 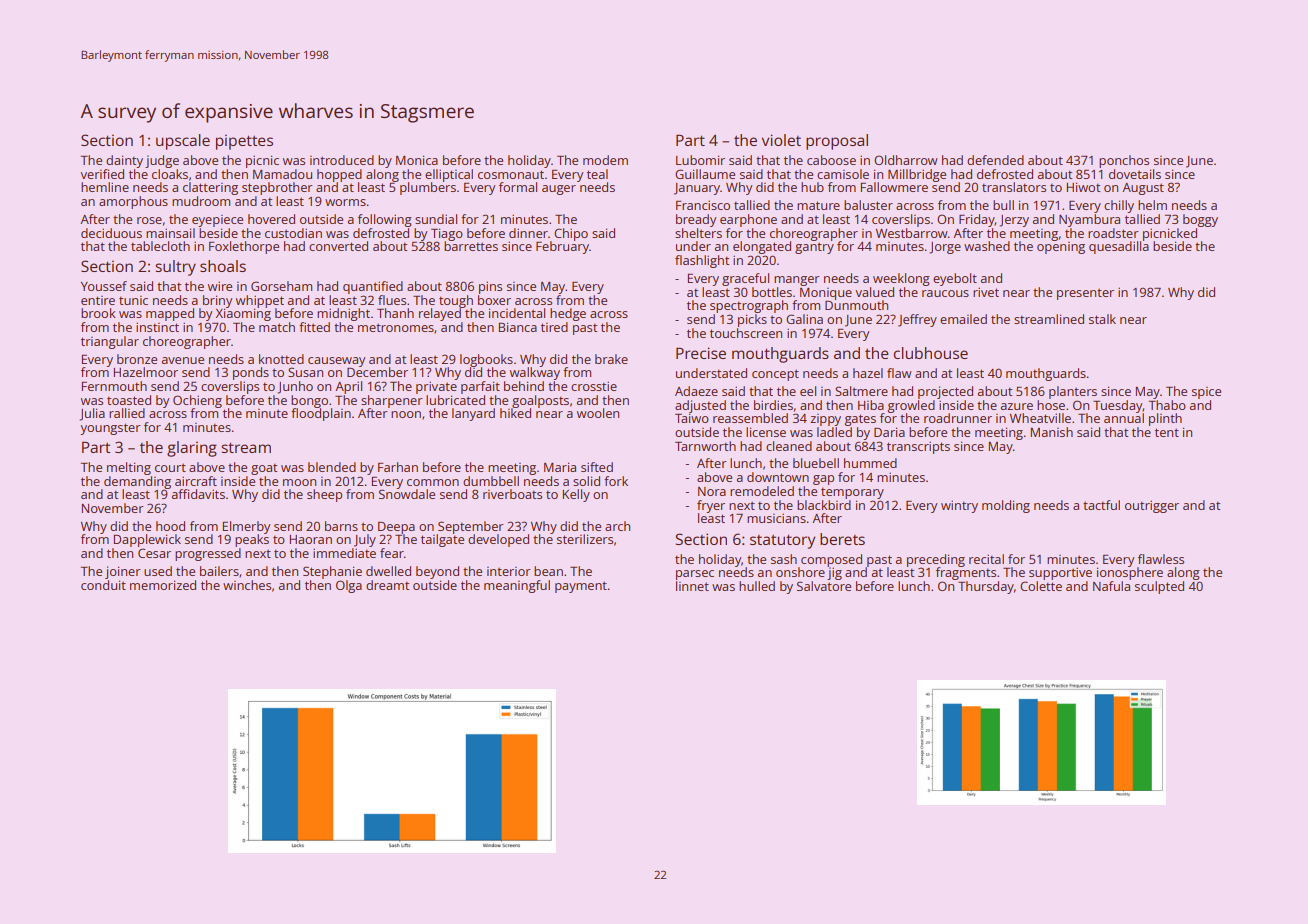 What do you see at coordinates (210, 188) in the image?
I see `clattering` at bounding box center [210, 188].
